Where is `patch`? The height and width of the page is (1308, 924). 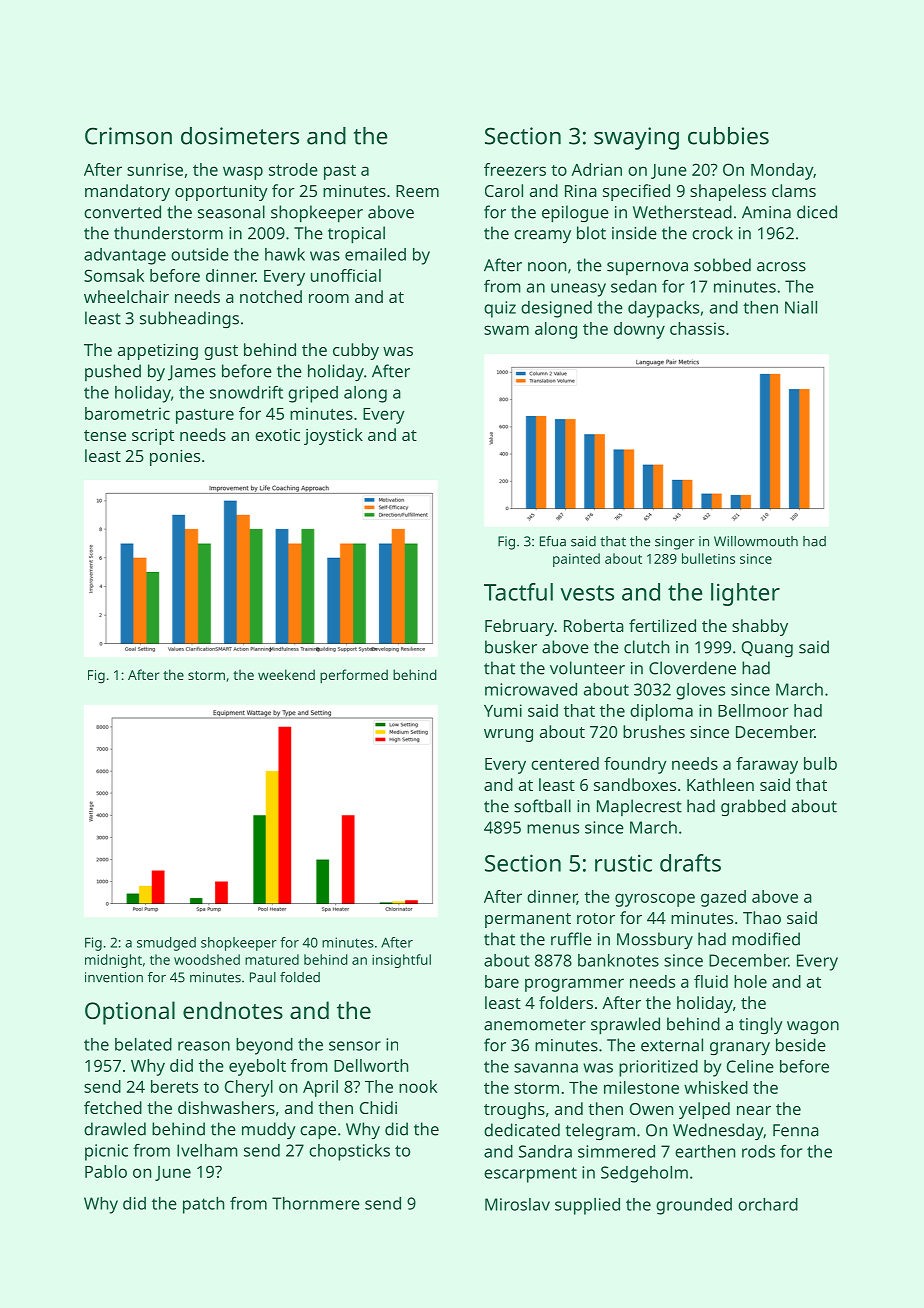
patch is located at coordinates (203, 1205).
